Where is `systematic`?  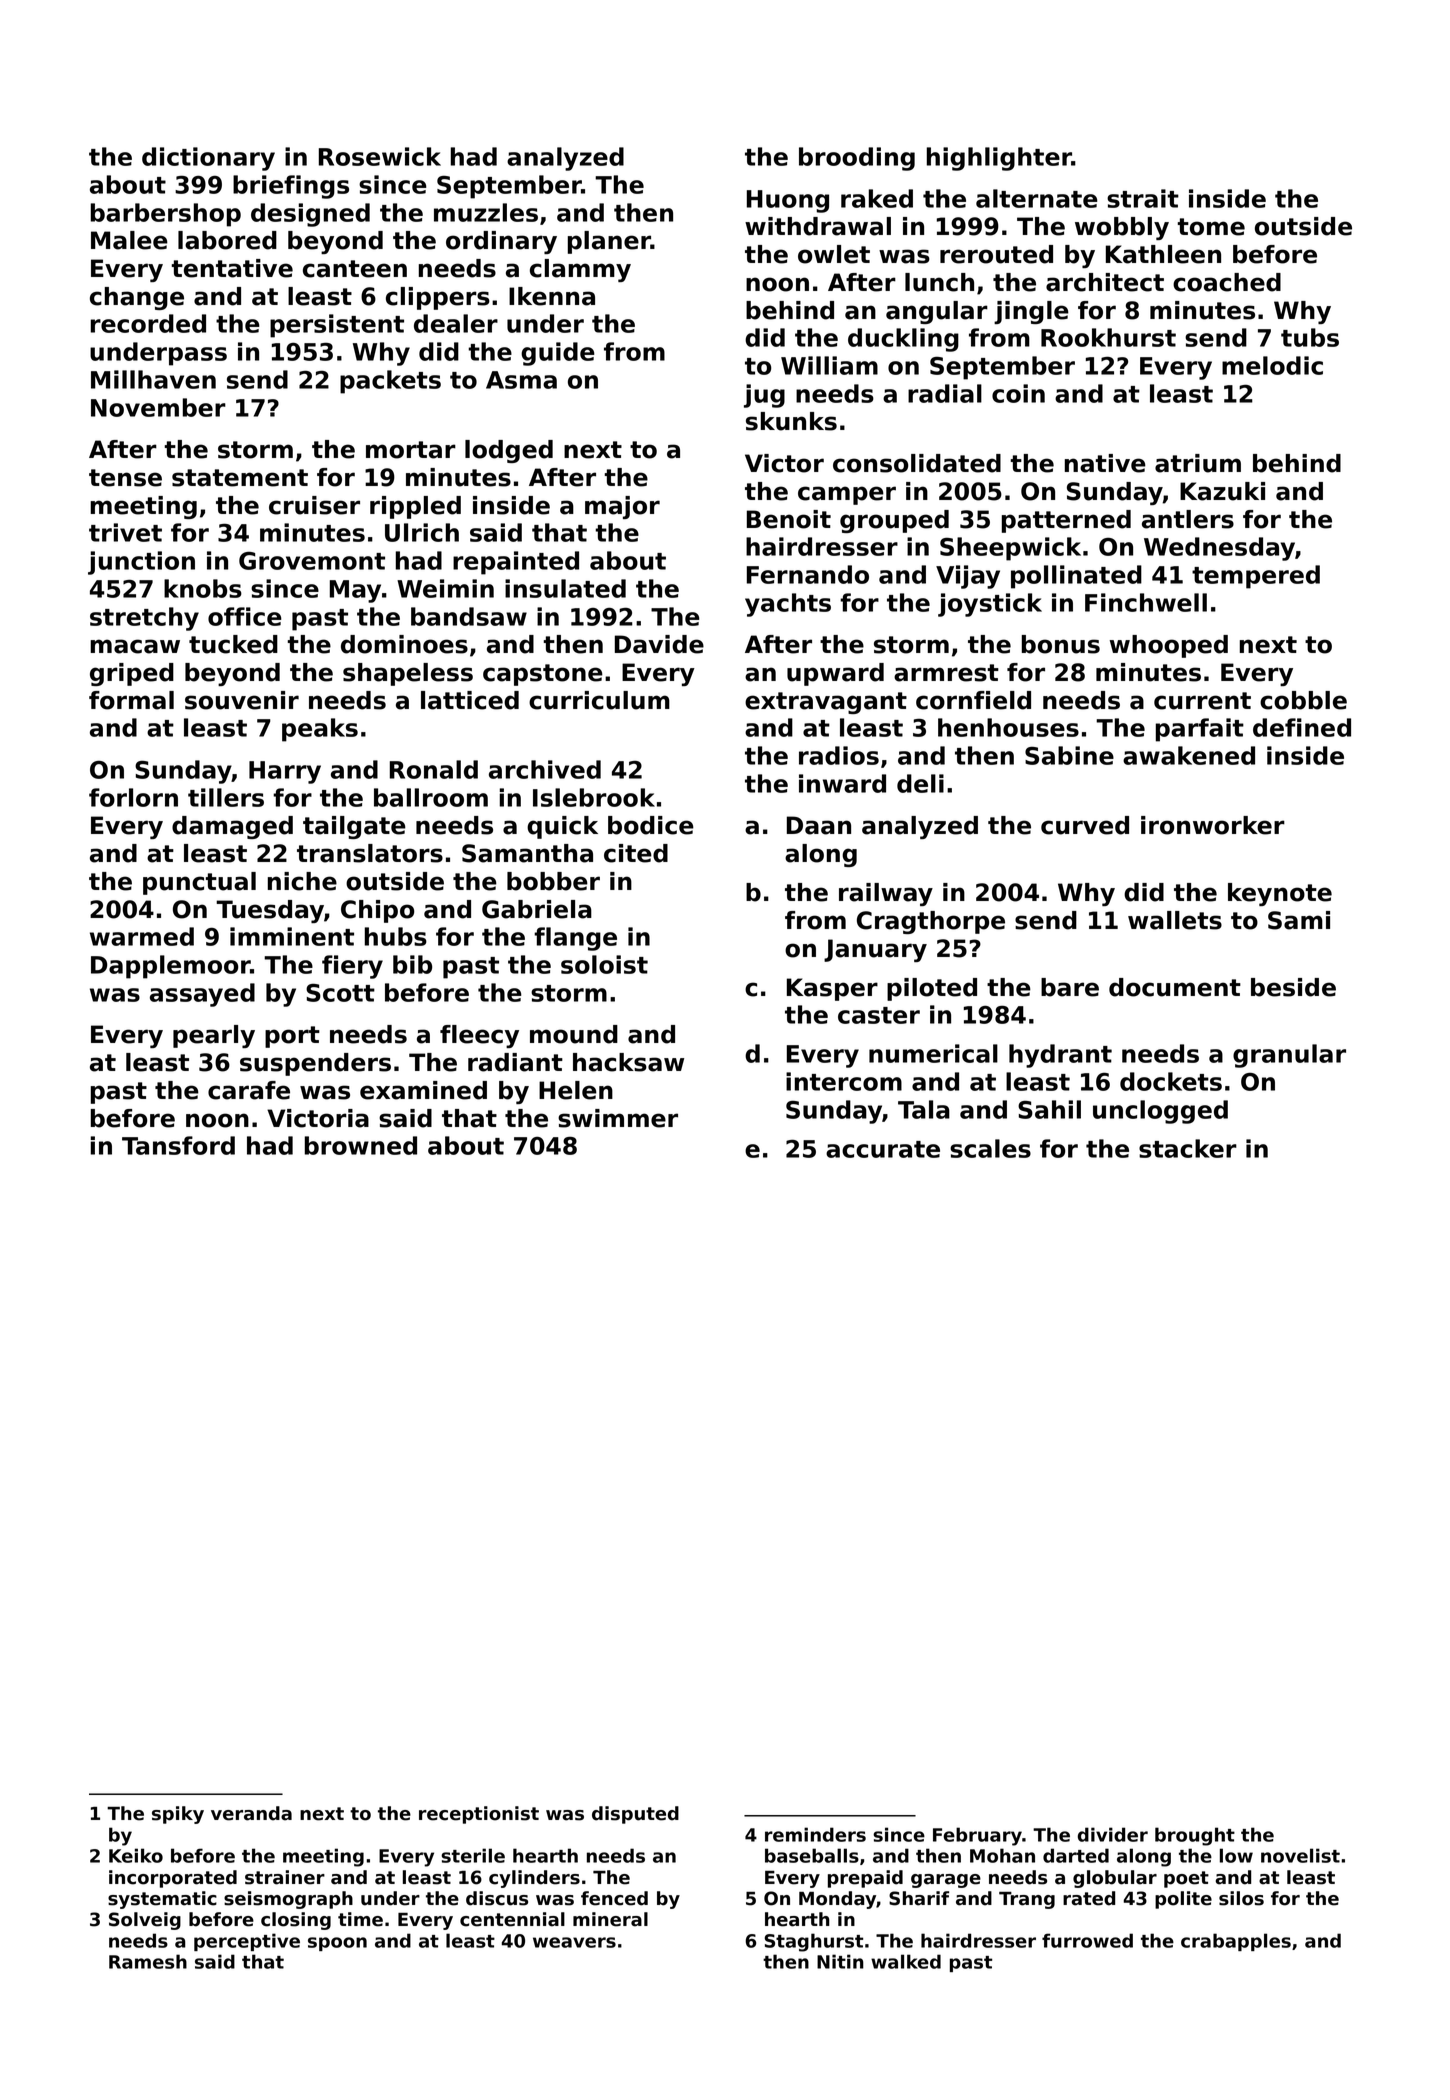
systematic is located at coordinates (162, 1900).
